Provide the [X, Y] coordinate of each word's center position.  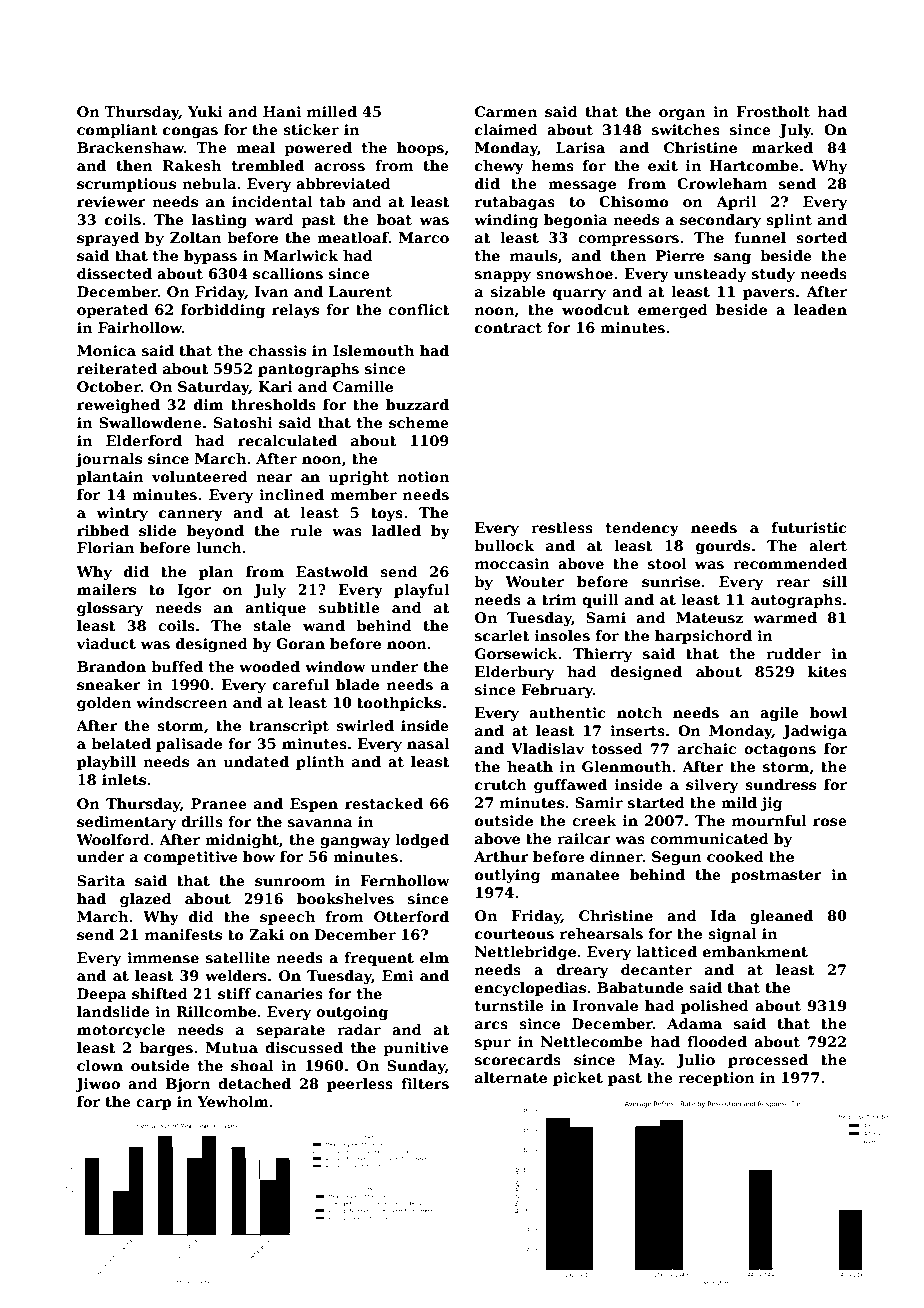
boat [394, 219]
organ [682, 114]
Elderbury [514, 673]
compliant [117, 131]
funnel [760, 237]
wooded [269, 666]
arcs [491, 1025]
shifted [160, 993]
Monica [106, 350]
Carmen [506, 111]
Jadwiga [814, 732]
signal [732, 935]
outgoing [352, 1013]
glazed [146, 900]
